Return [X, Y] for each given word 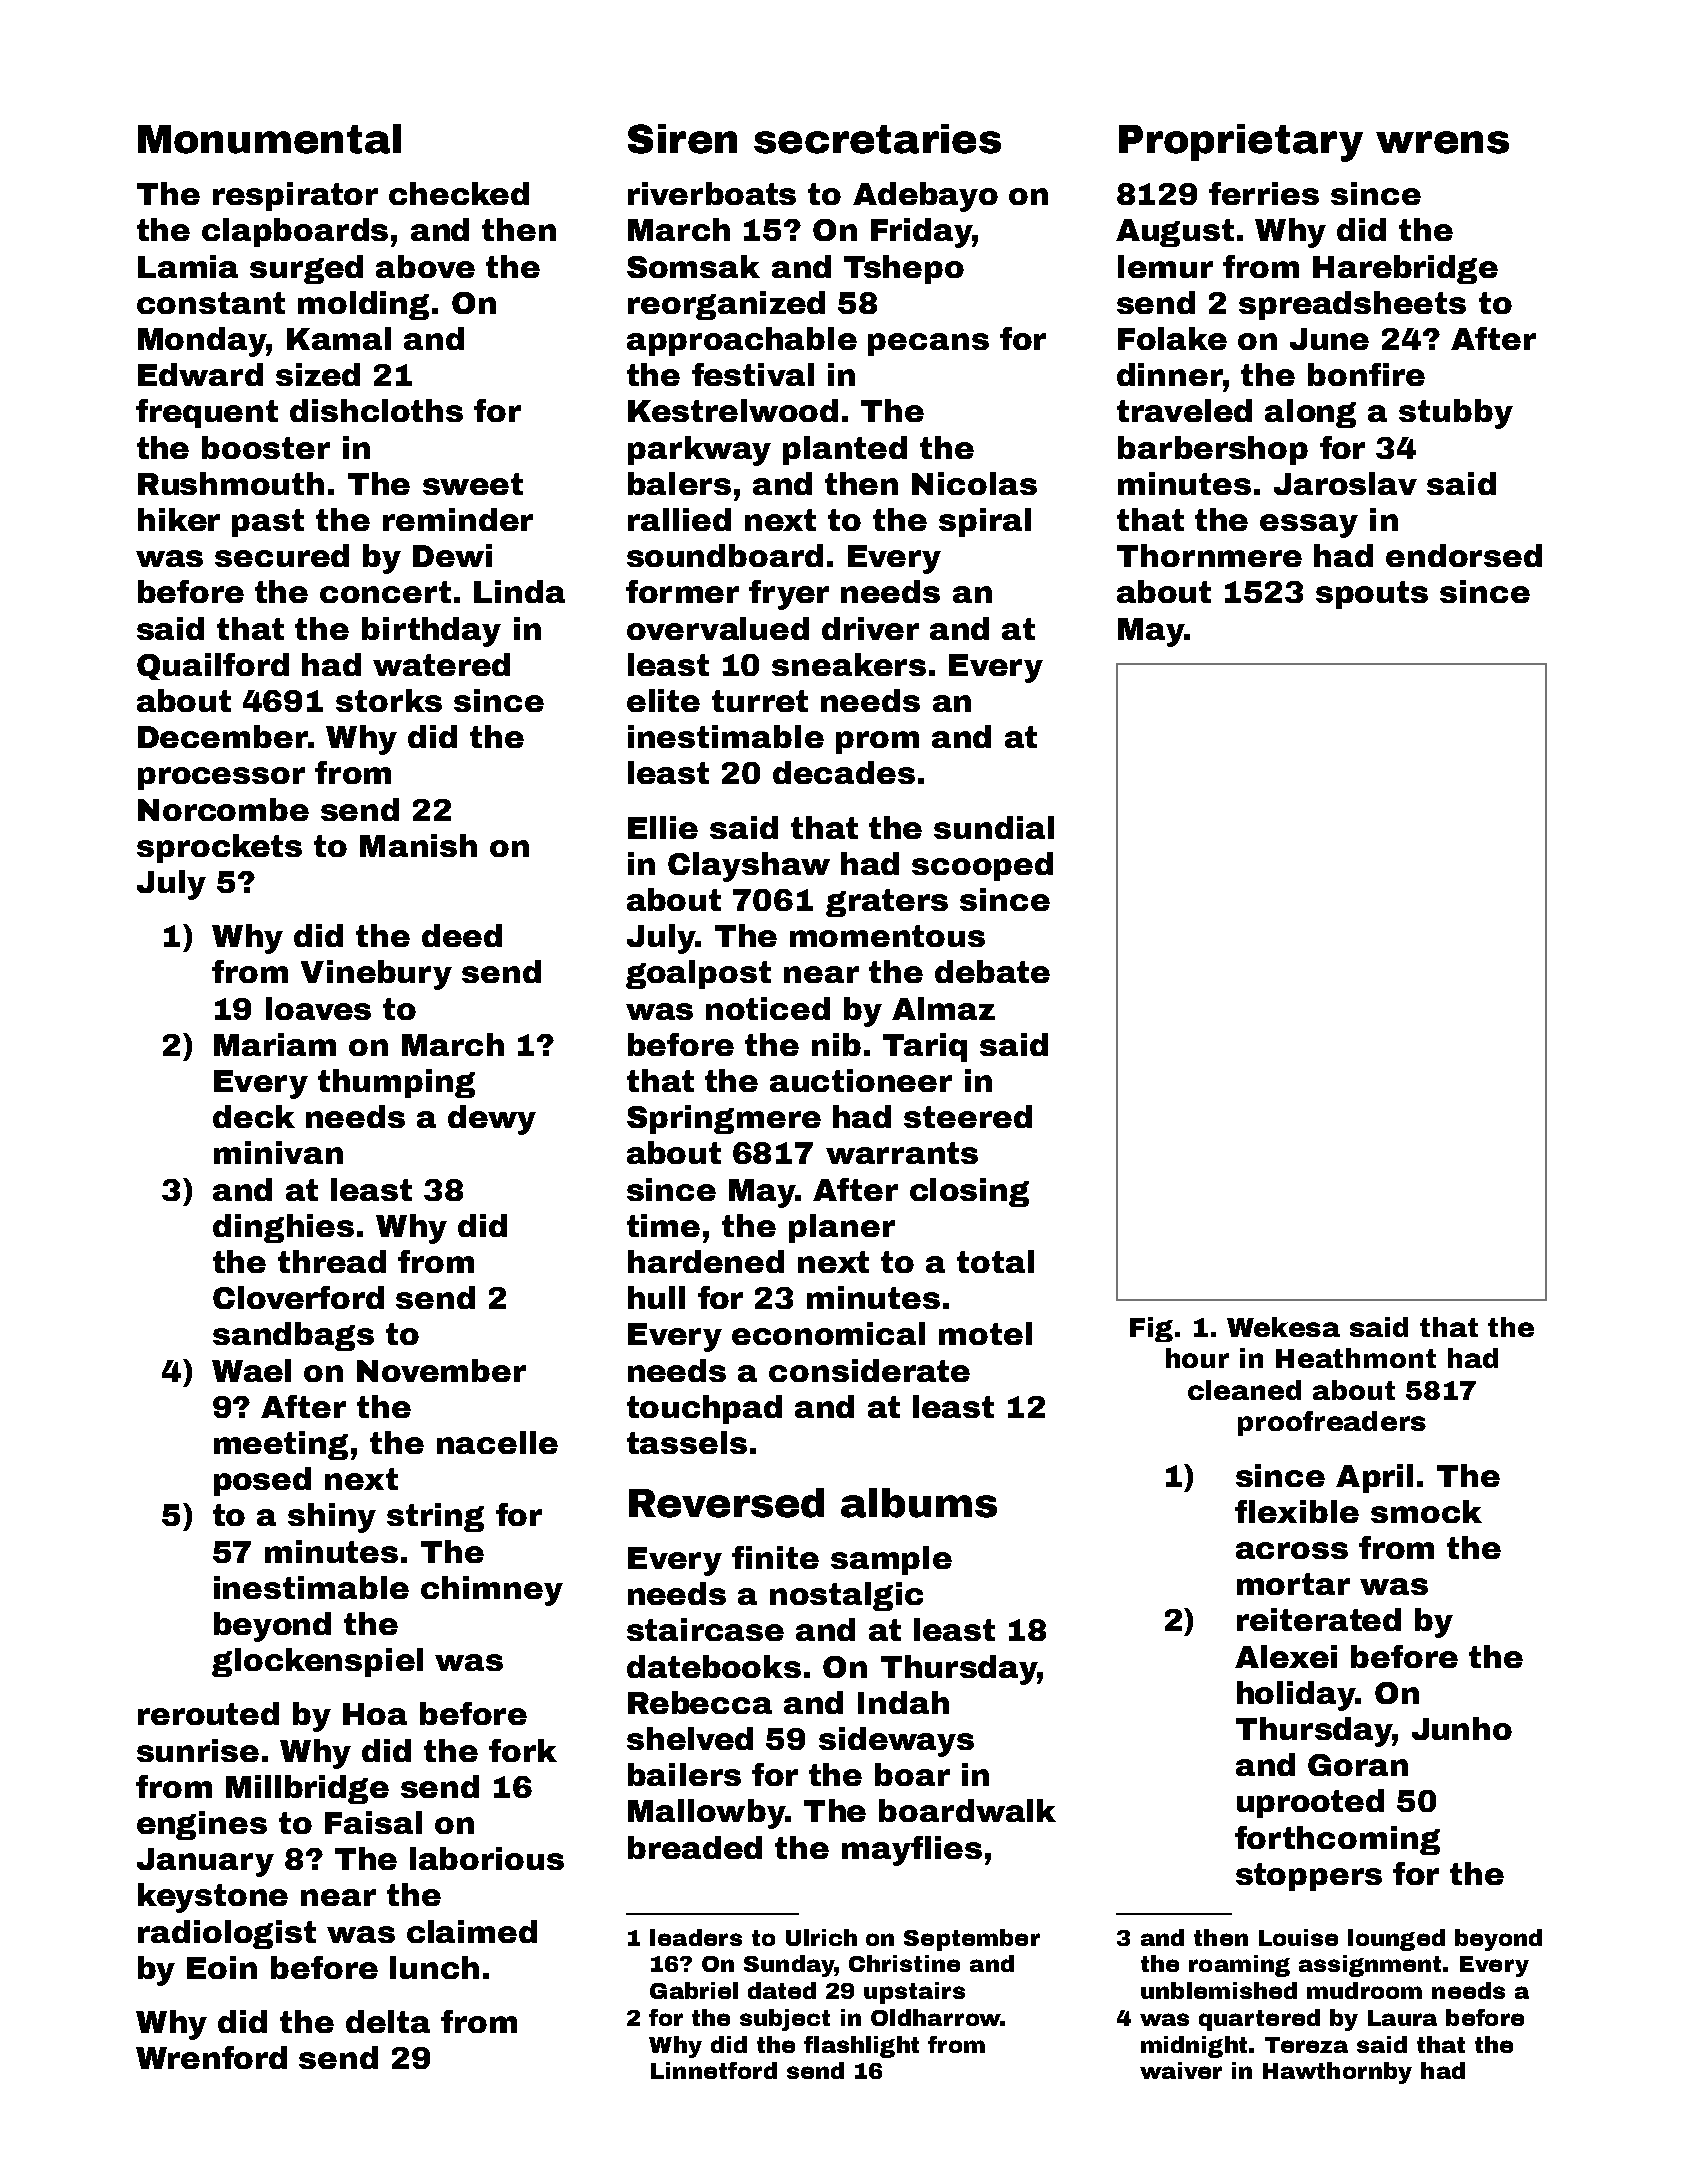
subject [785, 2020]
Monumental [269, 139]
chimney [492, 1591]
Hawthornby [1337, 2073]
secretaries [877, 139]
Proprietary [1241, 143]
